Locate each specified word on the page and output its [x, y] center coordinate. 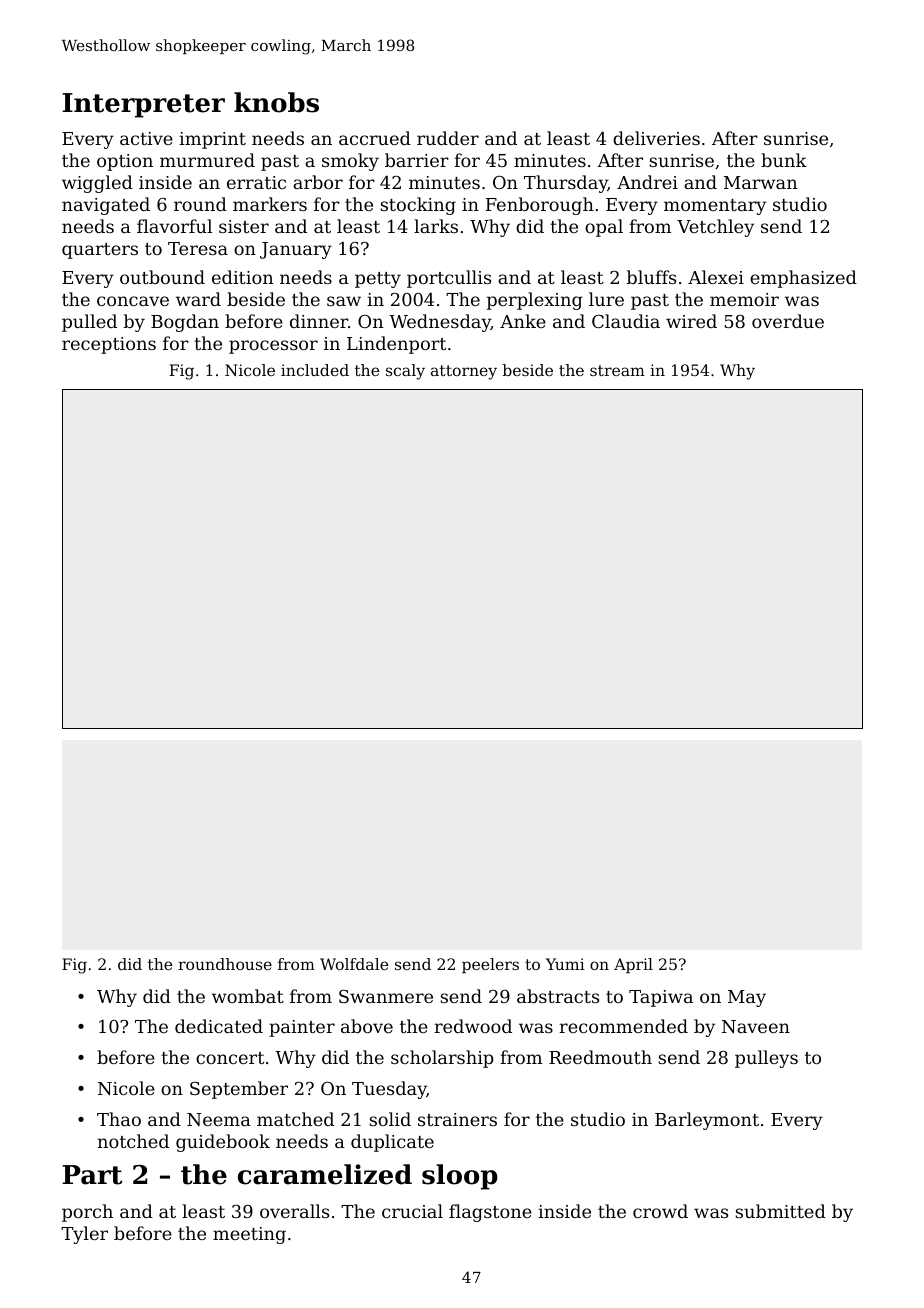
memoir [744, 299]
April [633, 966]
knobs [276, 102]
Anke [523, 321]
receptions [109, 345]
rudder [448, 138]
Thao [119, 1119]
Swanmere [386, 996]
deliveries [656, 138]
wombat [248, 996]
